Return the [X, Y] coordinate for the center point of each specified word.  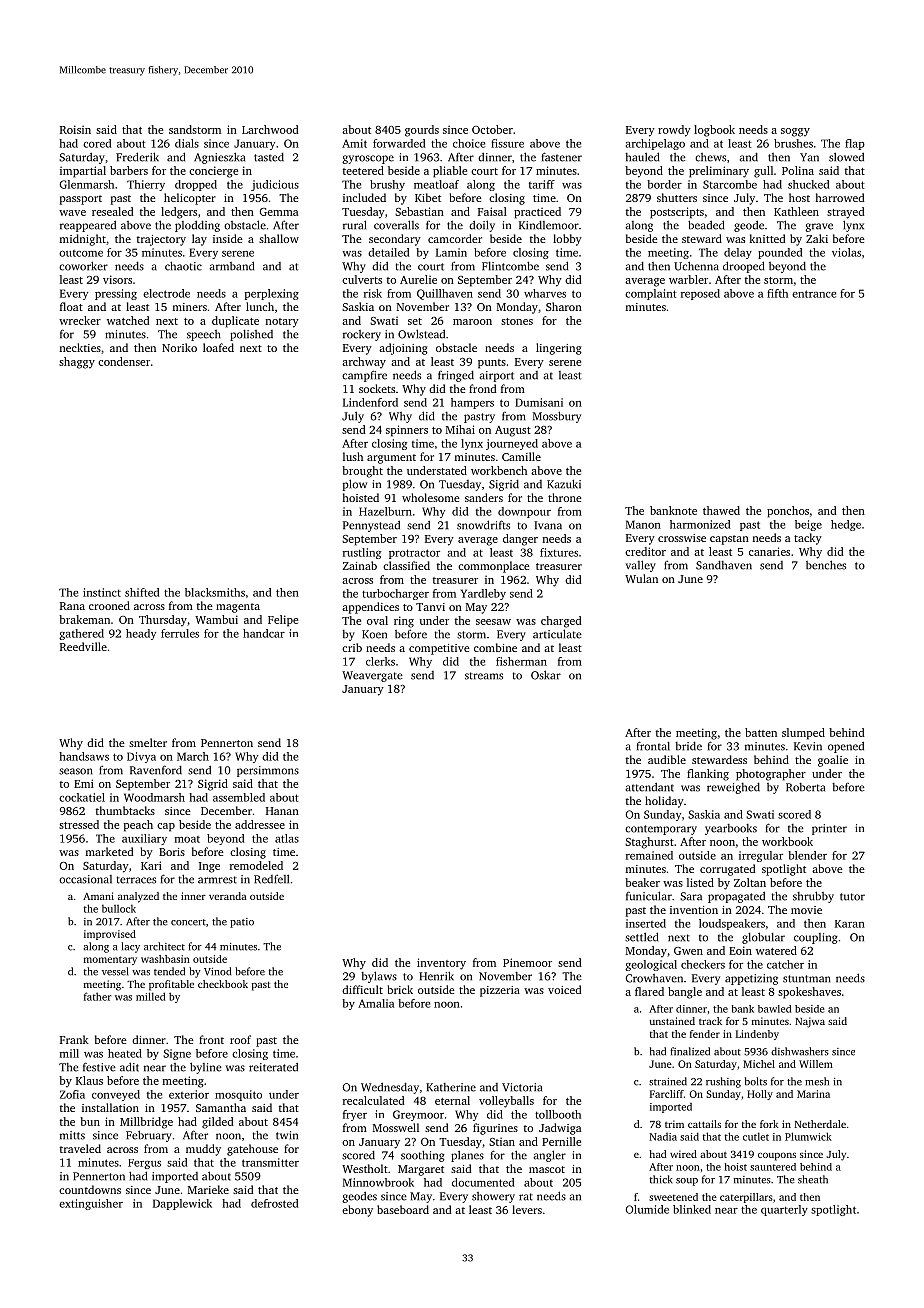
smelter [148, 742]
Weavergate [372, 676]
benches [826, 565]
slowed [846, 157]
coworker [83, 266]
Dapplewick [182, 1204]
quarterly [784, 1210]
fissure [507, 143]
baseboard [403, 1209]
